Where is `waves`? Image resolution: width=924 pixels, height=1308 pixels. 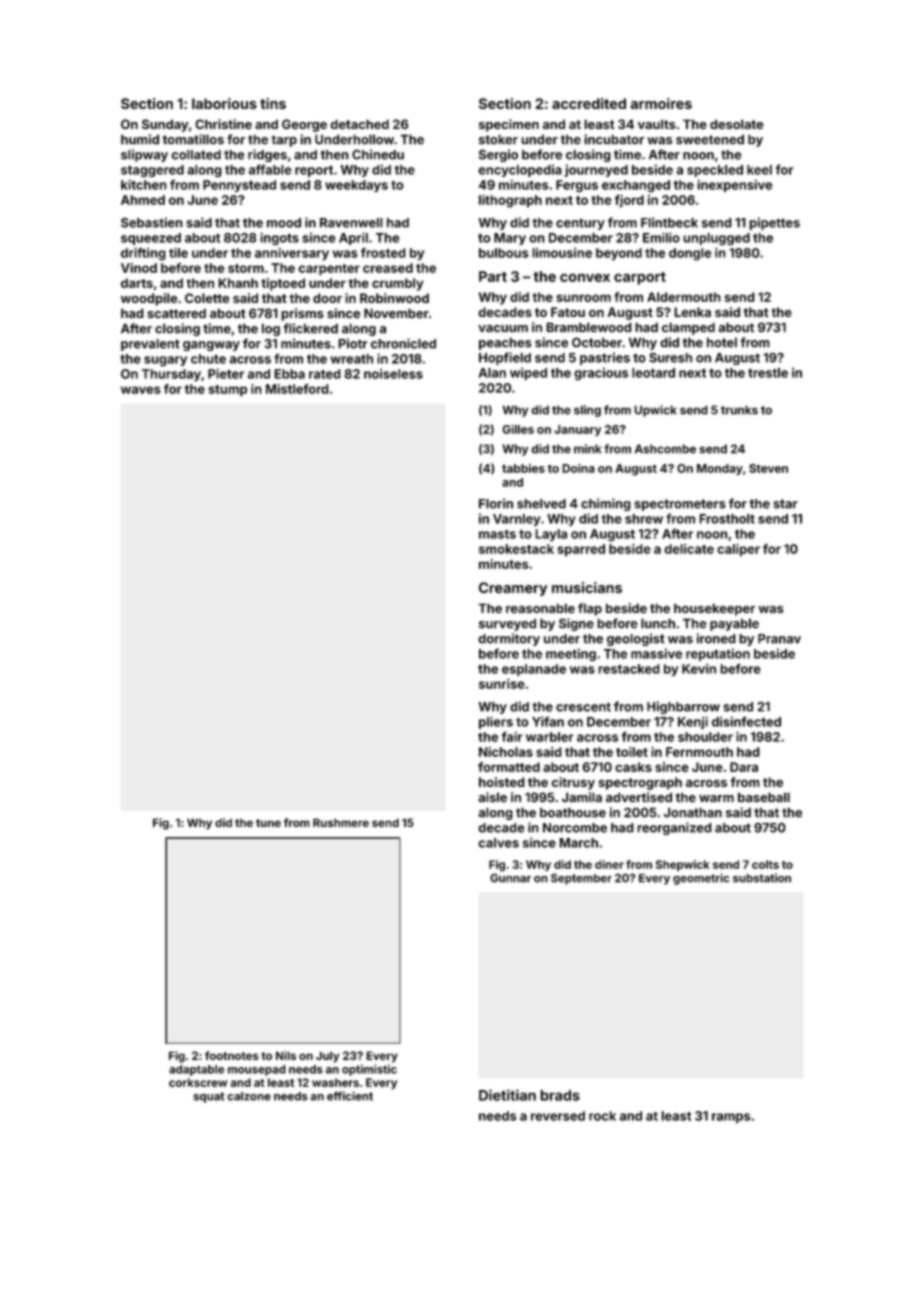 waves is located at coordinates (141, 390).
